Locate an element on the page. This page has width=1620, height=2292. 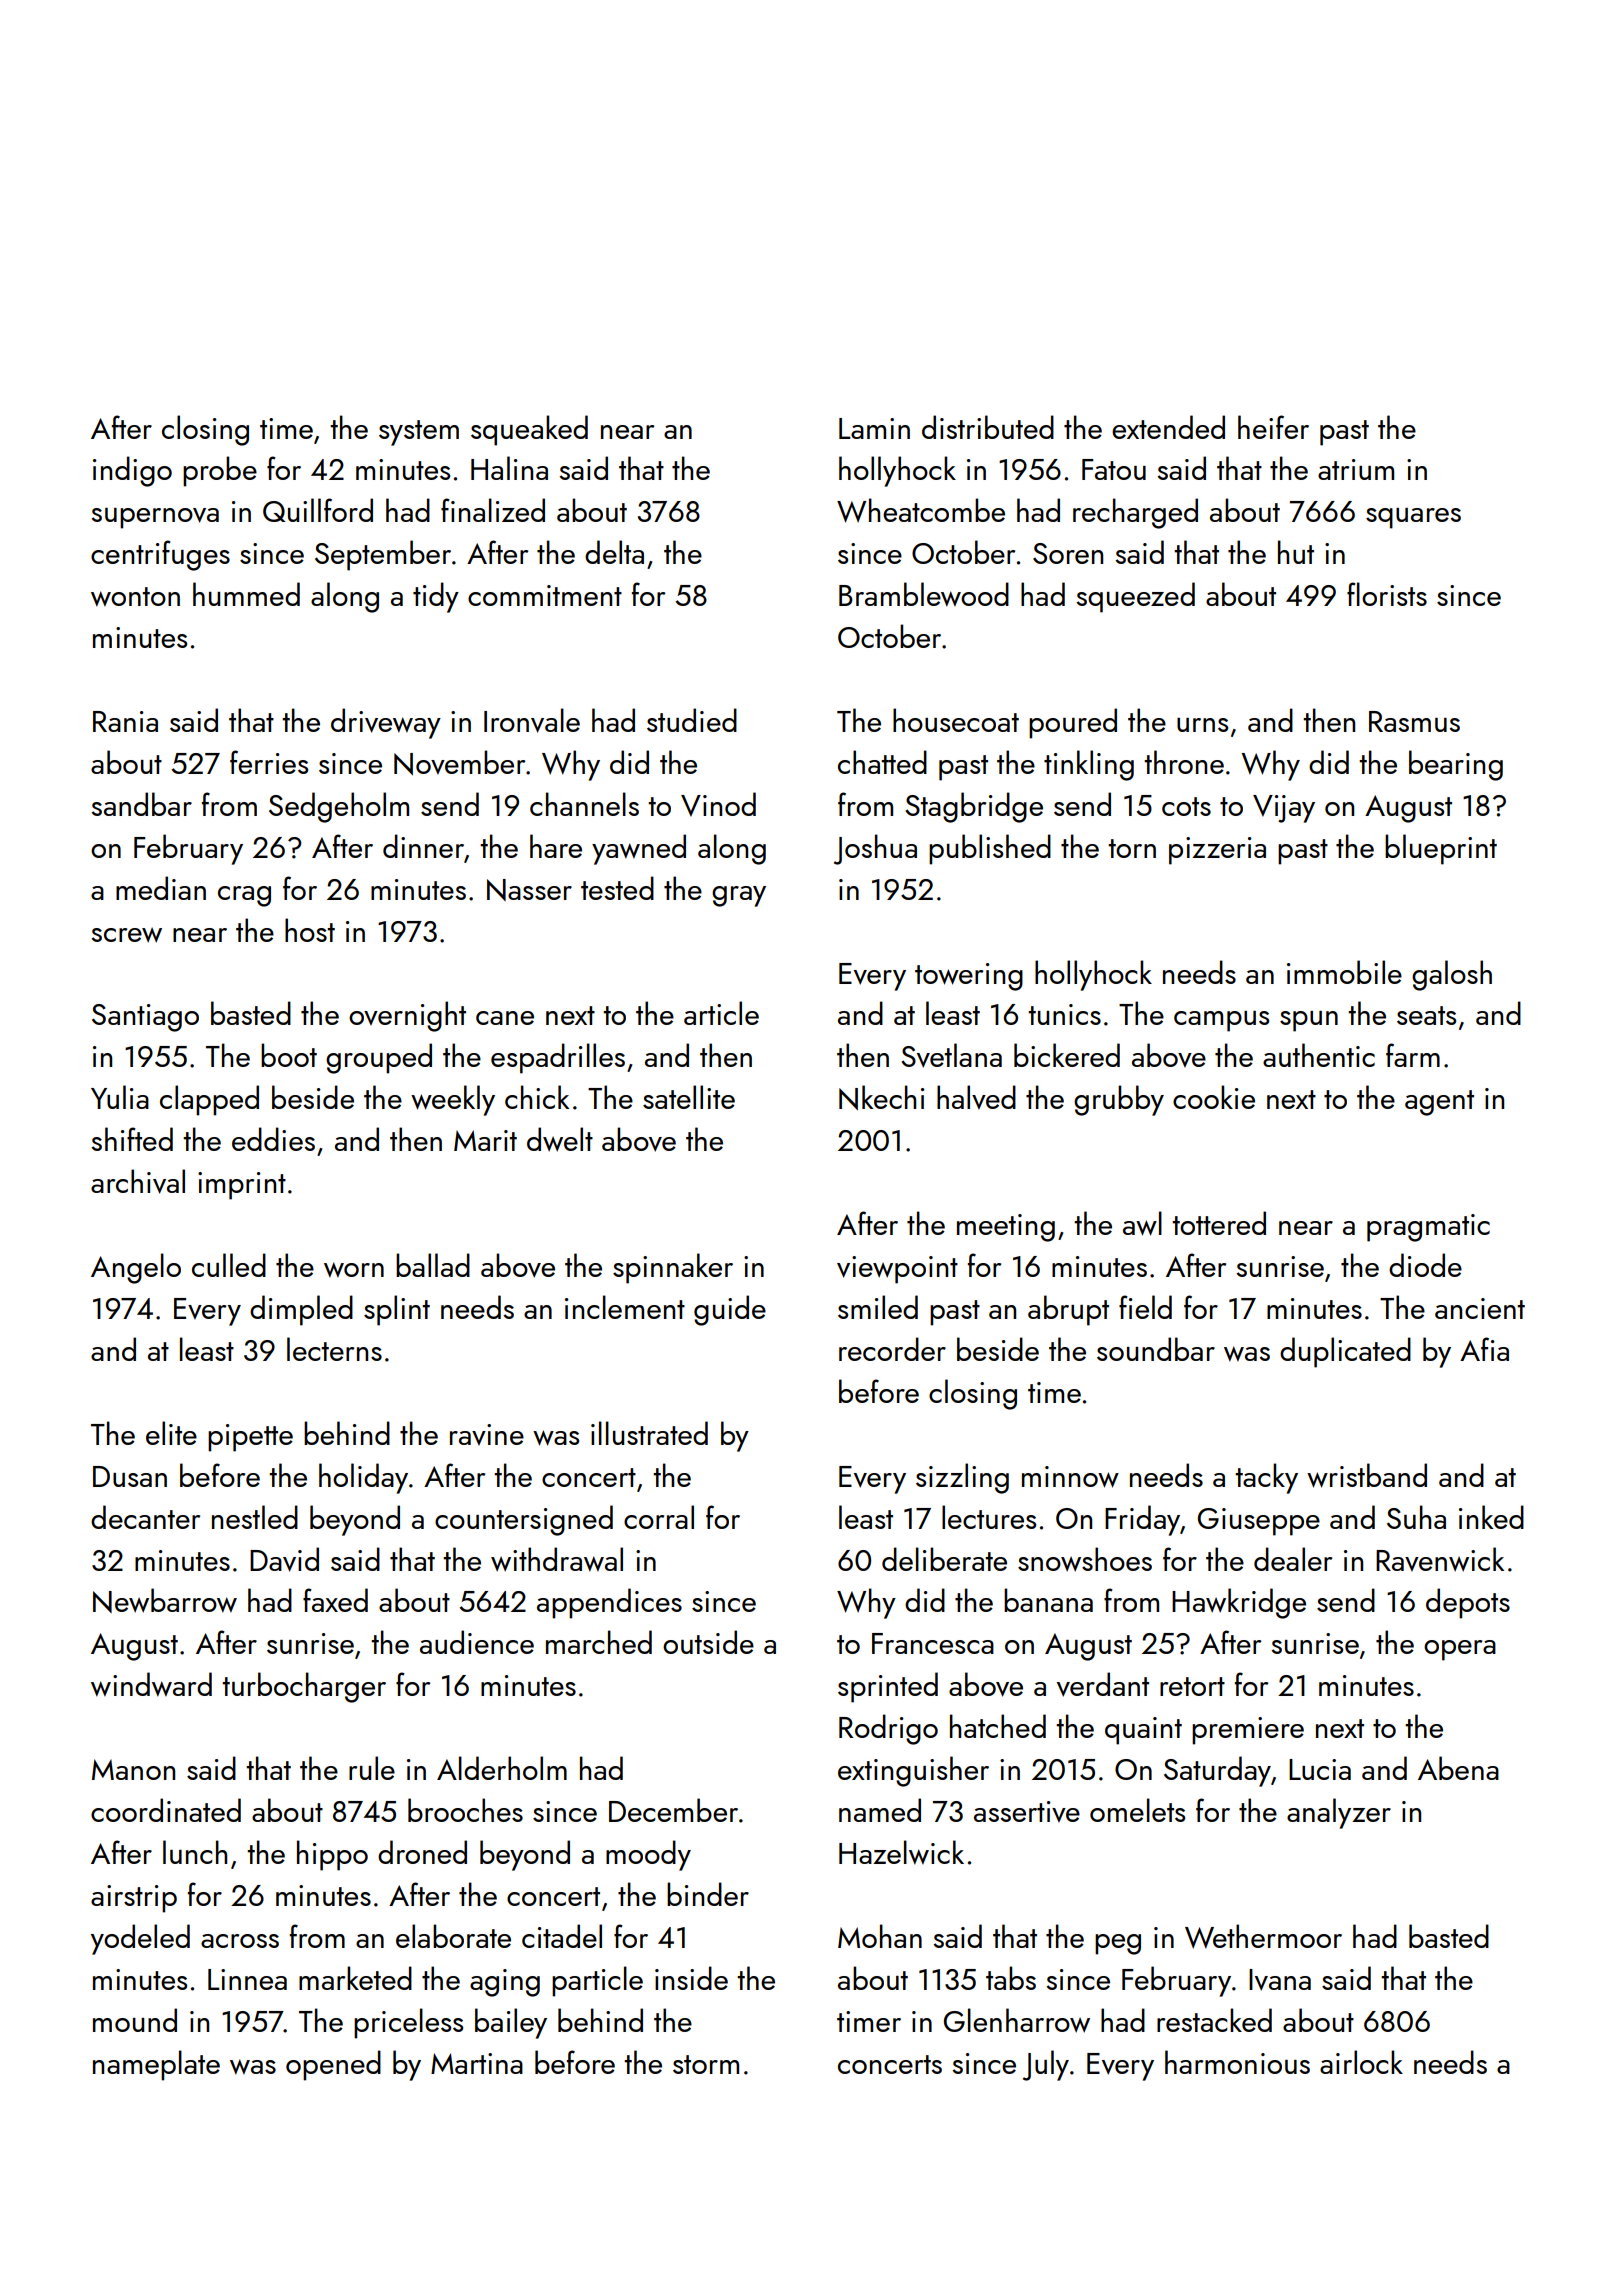
host is located at coordinates (310, 930).
